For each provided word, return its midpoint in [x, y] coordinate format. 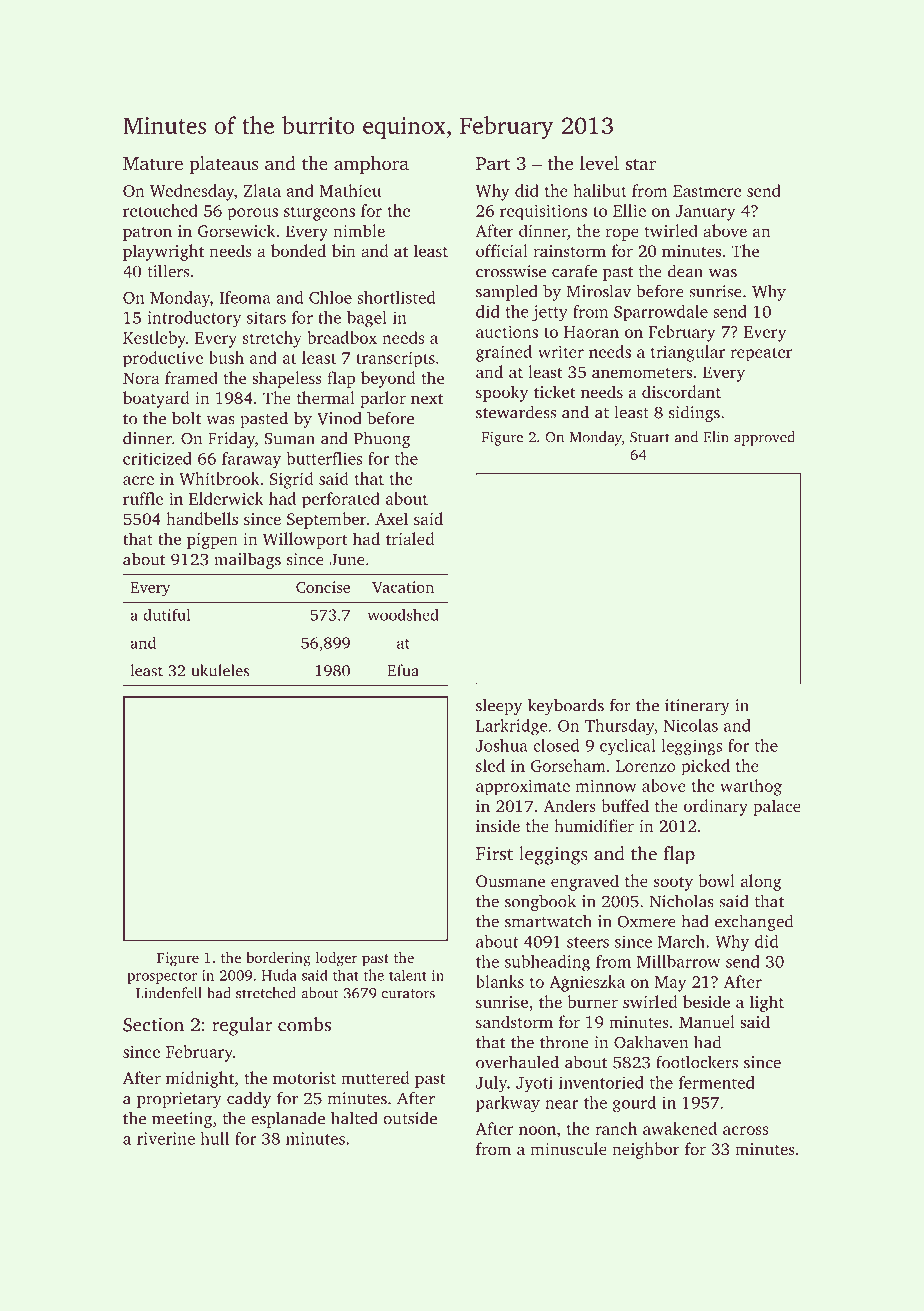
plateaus [224, 165]
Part [493, 163]
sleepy [499, 707]
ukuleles [220, 670]
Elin [716, 437]
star [640, 164]
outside [410, 1118]
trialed [410, 538]
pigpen [212, 541]
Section [153, 1025]
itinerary [697, 707]
